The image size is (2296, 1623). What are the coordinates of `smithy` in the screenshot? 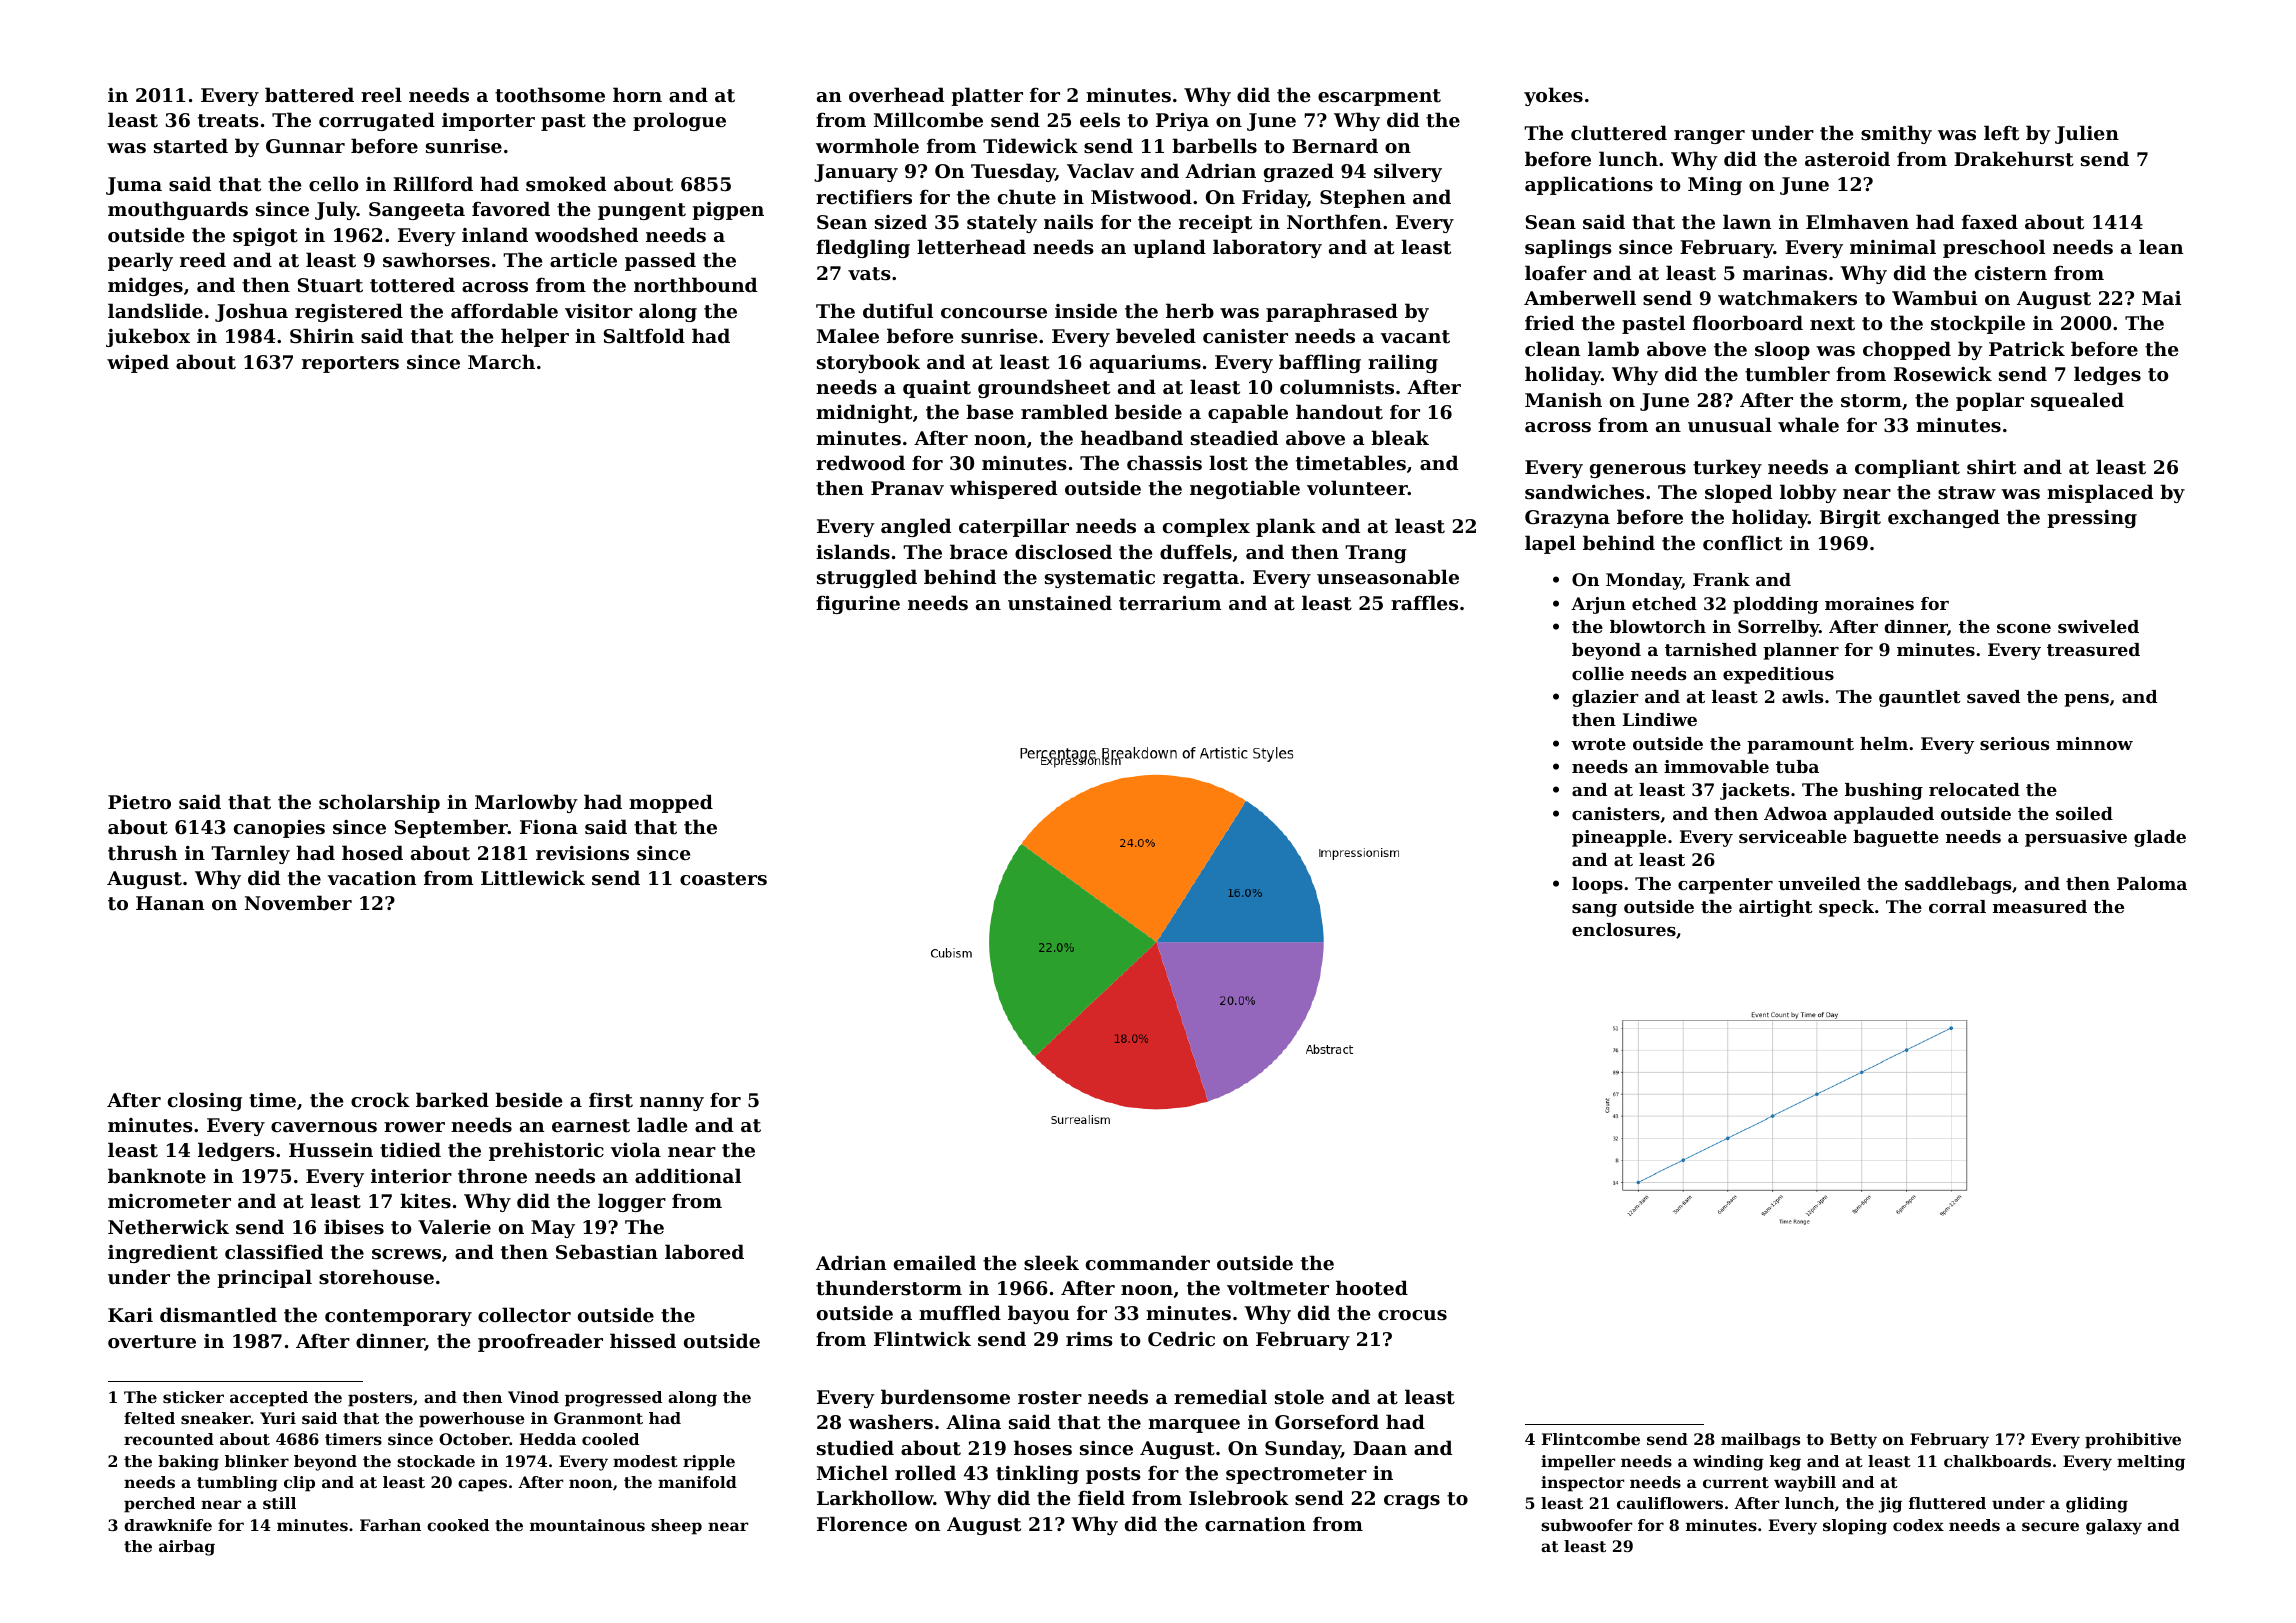 It's located at (1896, 134).
